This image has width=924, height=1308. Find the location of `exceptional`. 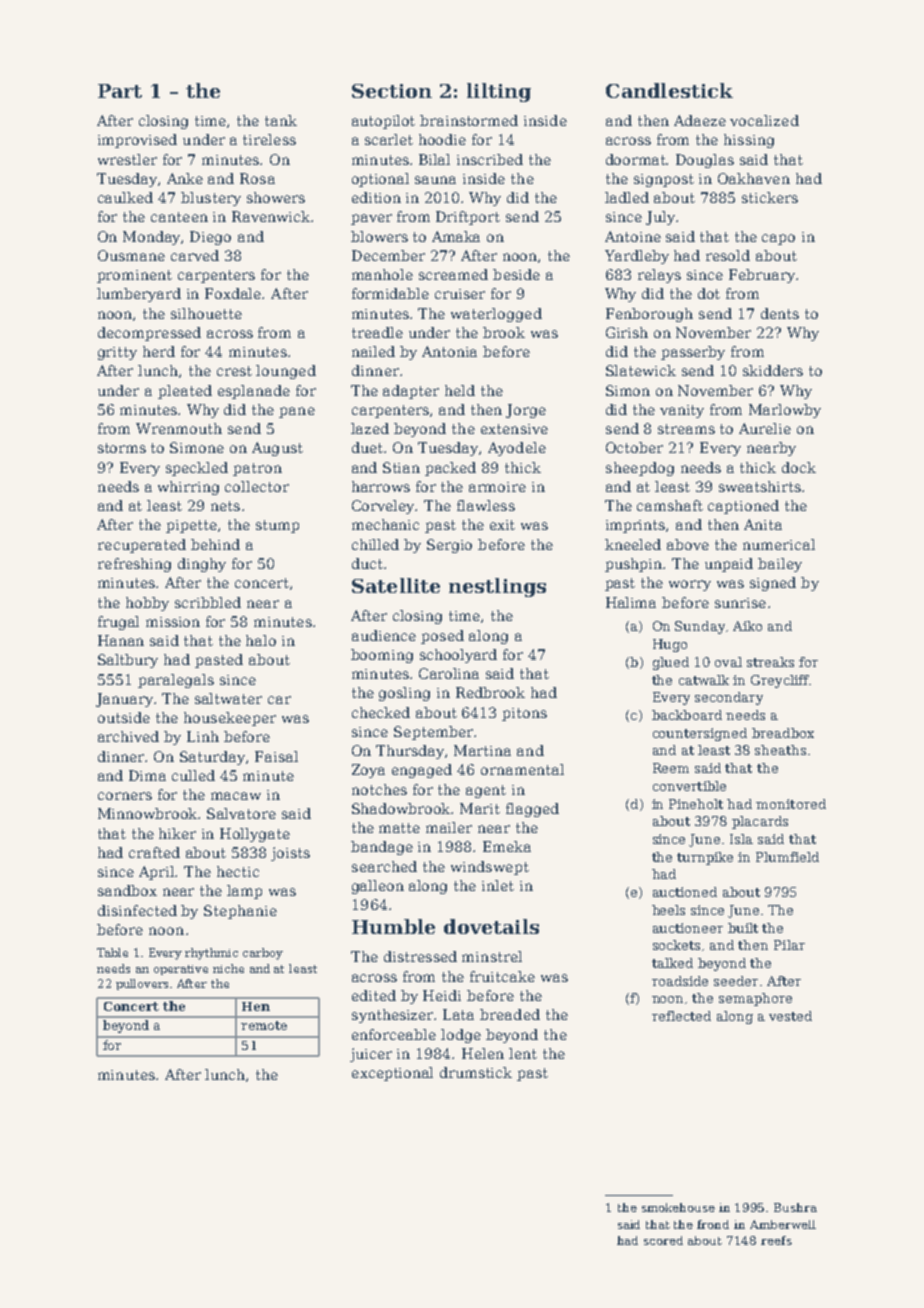

exceptional is located at coordinates (392, 1074).
